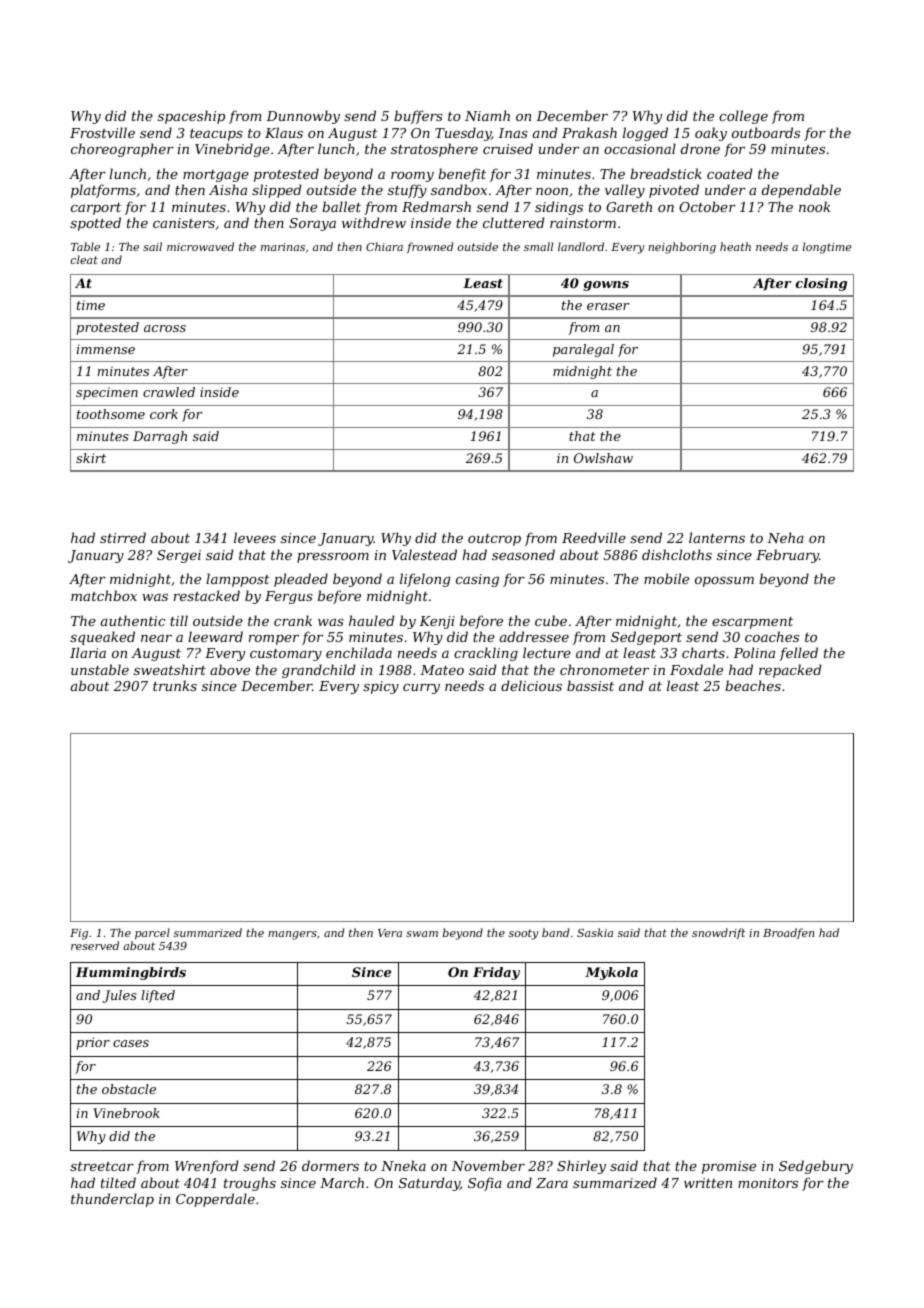 The width and height of the screenshot is (924, 1308). I want to click on coaches, so click(772, 636).
